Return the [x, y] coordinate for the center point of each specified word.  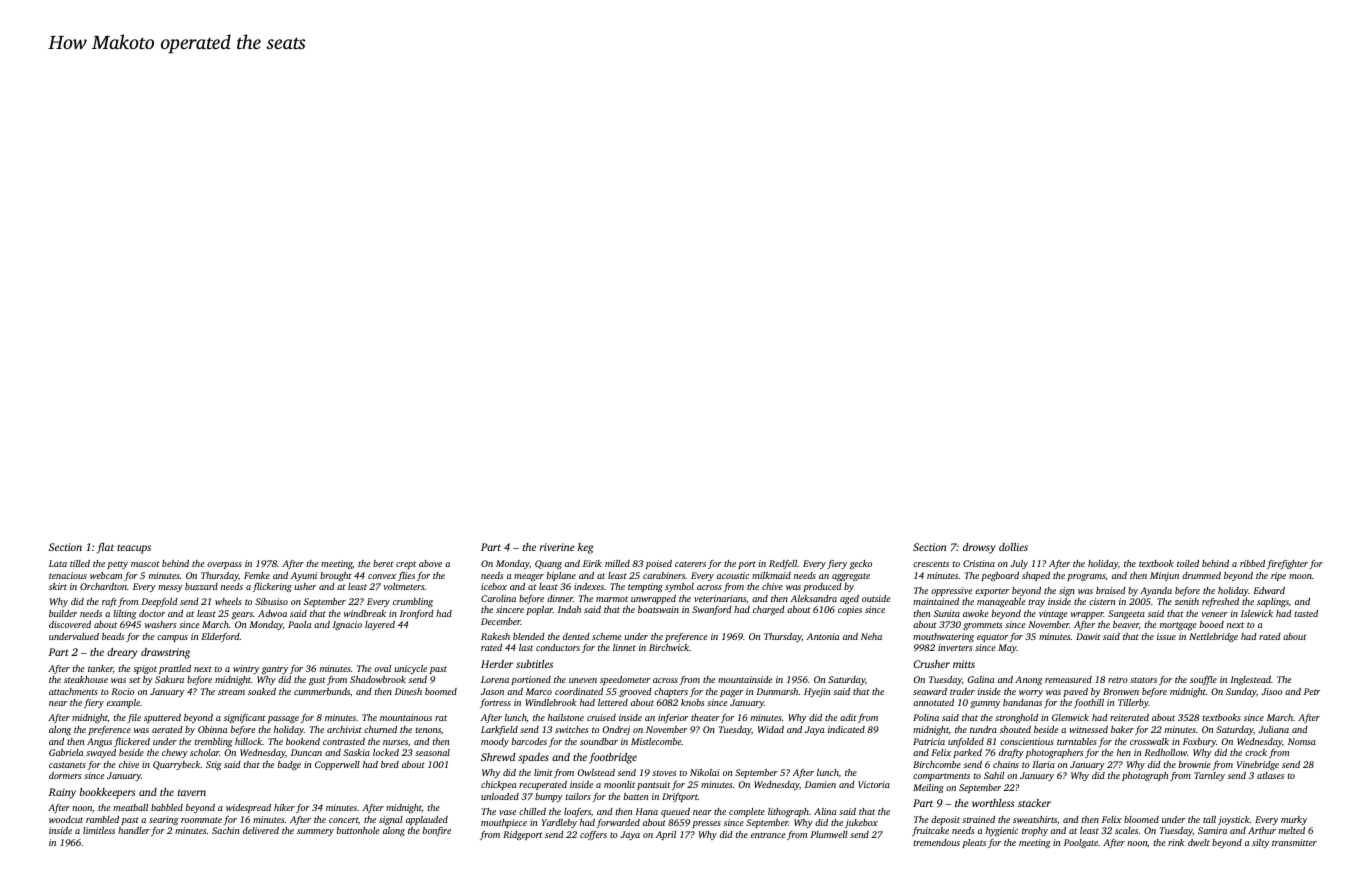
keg [585, 548]
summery [315, 832]
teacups [134, 549]
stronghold [1016, 718]
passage [283, 719]
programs [1086, 577]
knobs [692, 702]
